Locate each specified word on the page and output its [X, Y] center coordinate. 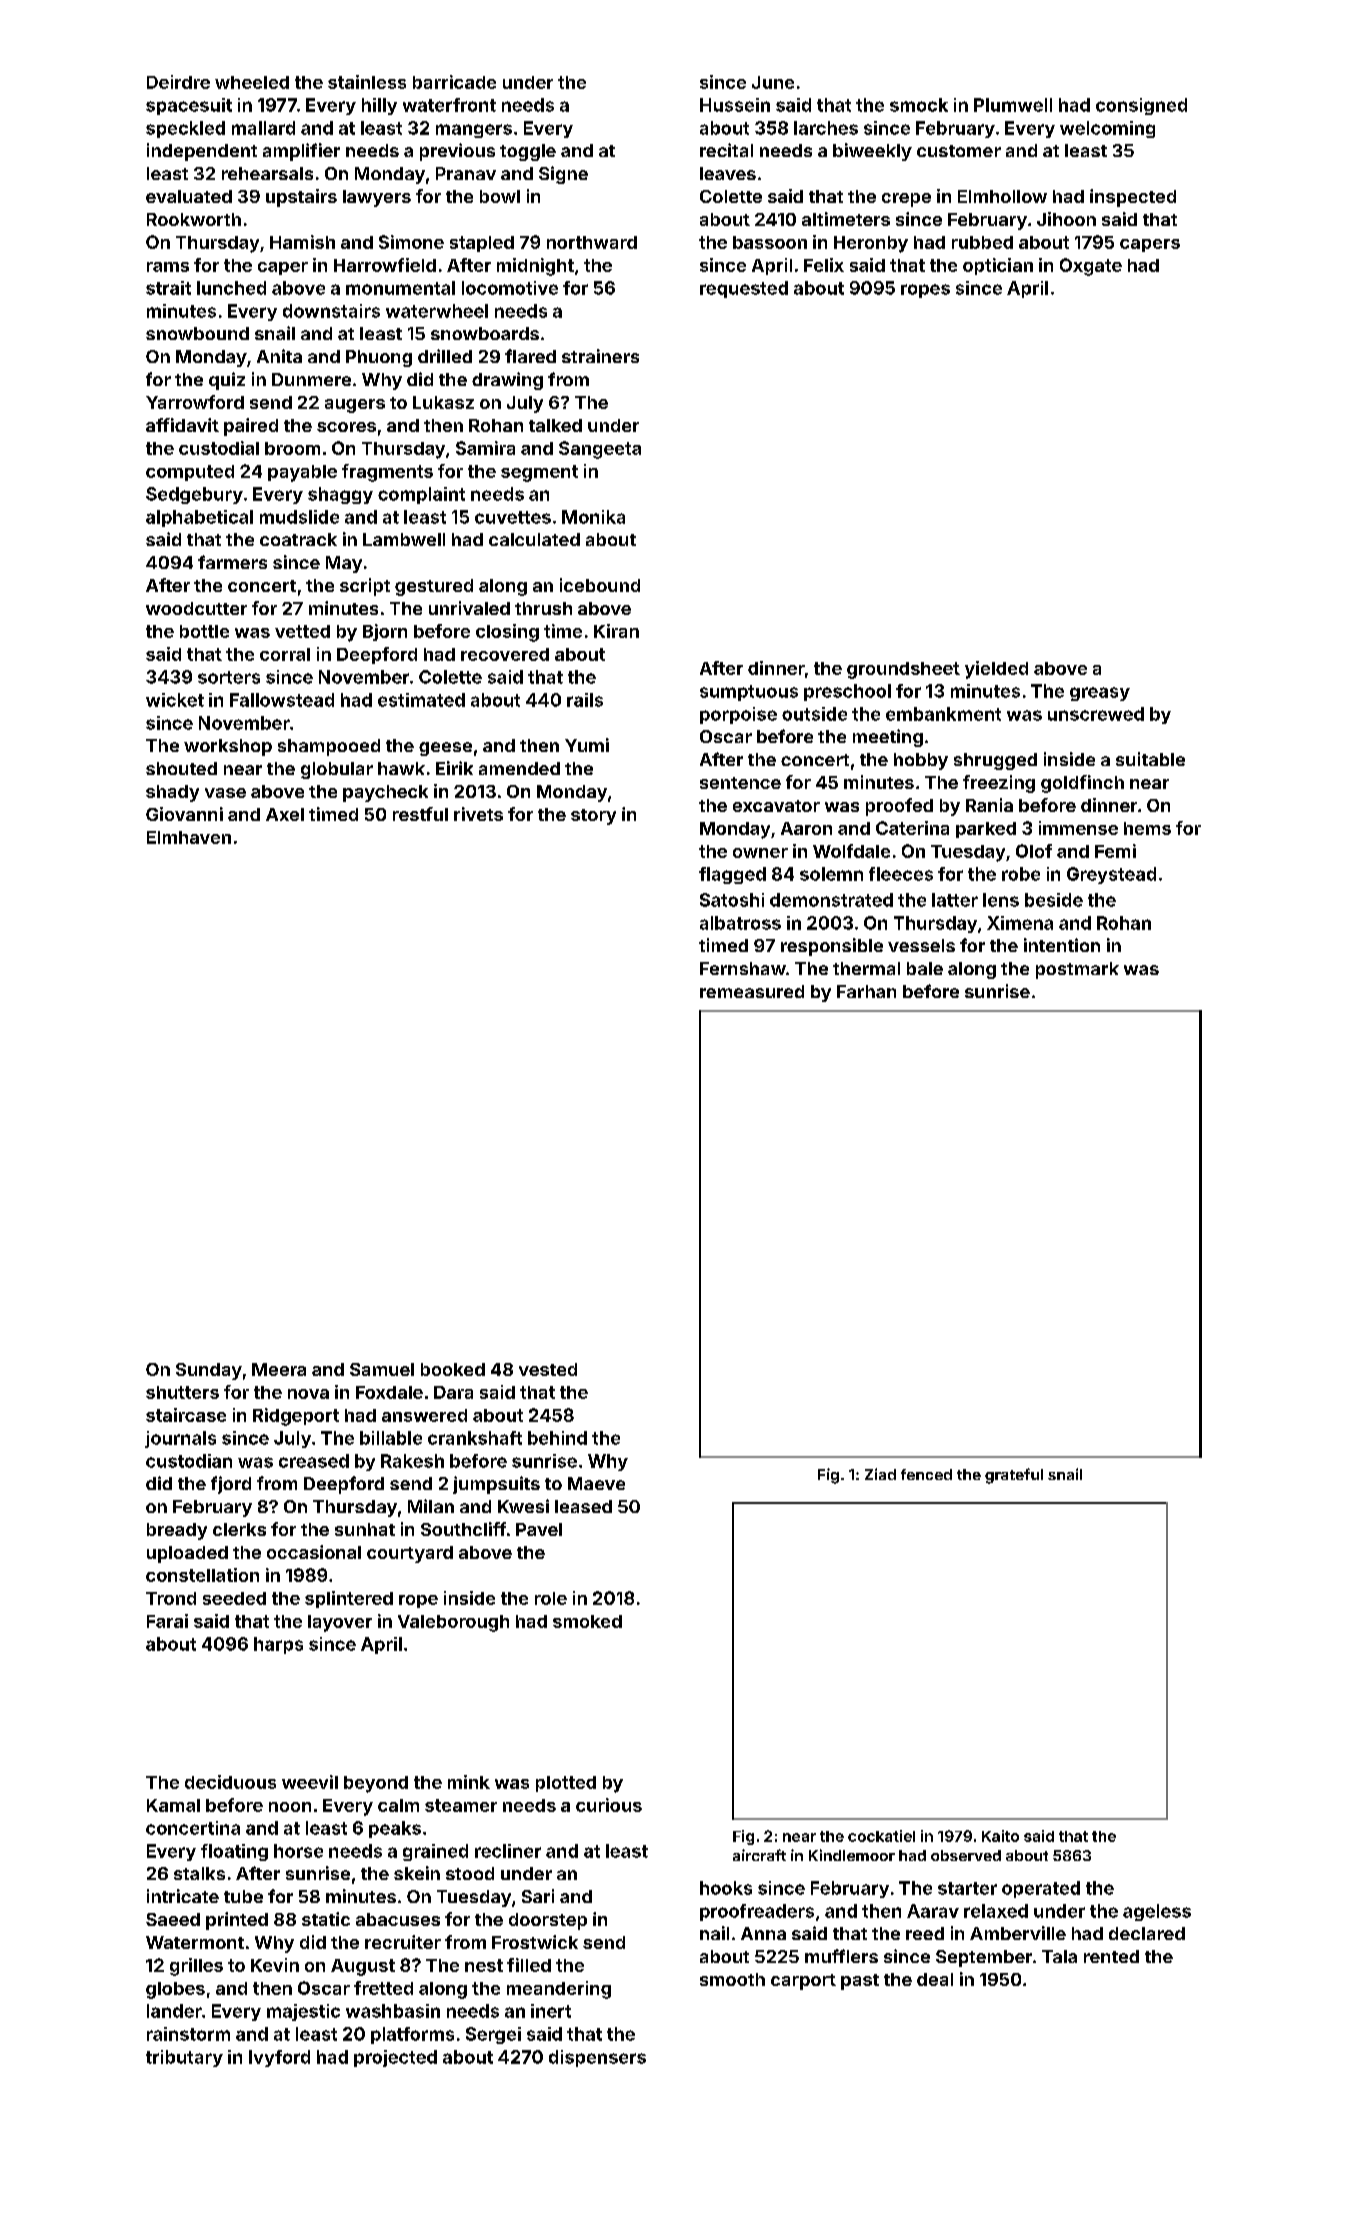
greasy [1100, 694]
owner [760, 853]
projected [395, 2058]
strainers [600, 356]
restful [420, 814]
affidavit [182, 425]
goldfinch [1082, 784]
